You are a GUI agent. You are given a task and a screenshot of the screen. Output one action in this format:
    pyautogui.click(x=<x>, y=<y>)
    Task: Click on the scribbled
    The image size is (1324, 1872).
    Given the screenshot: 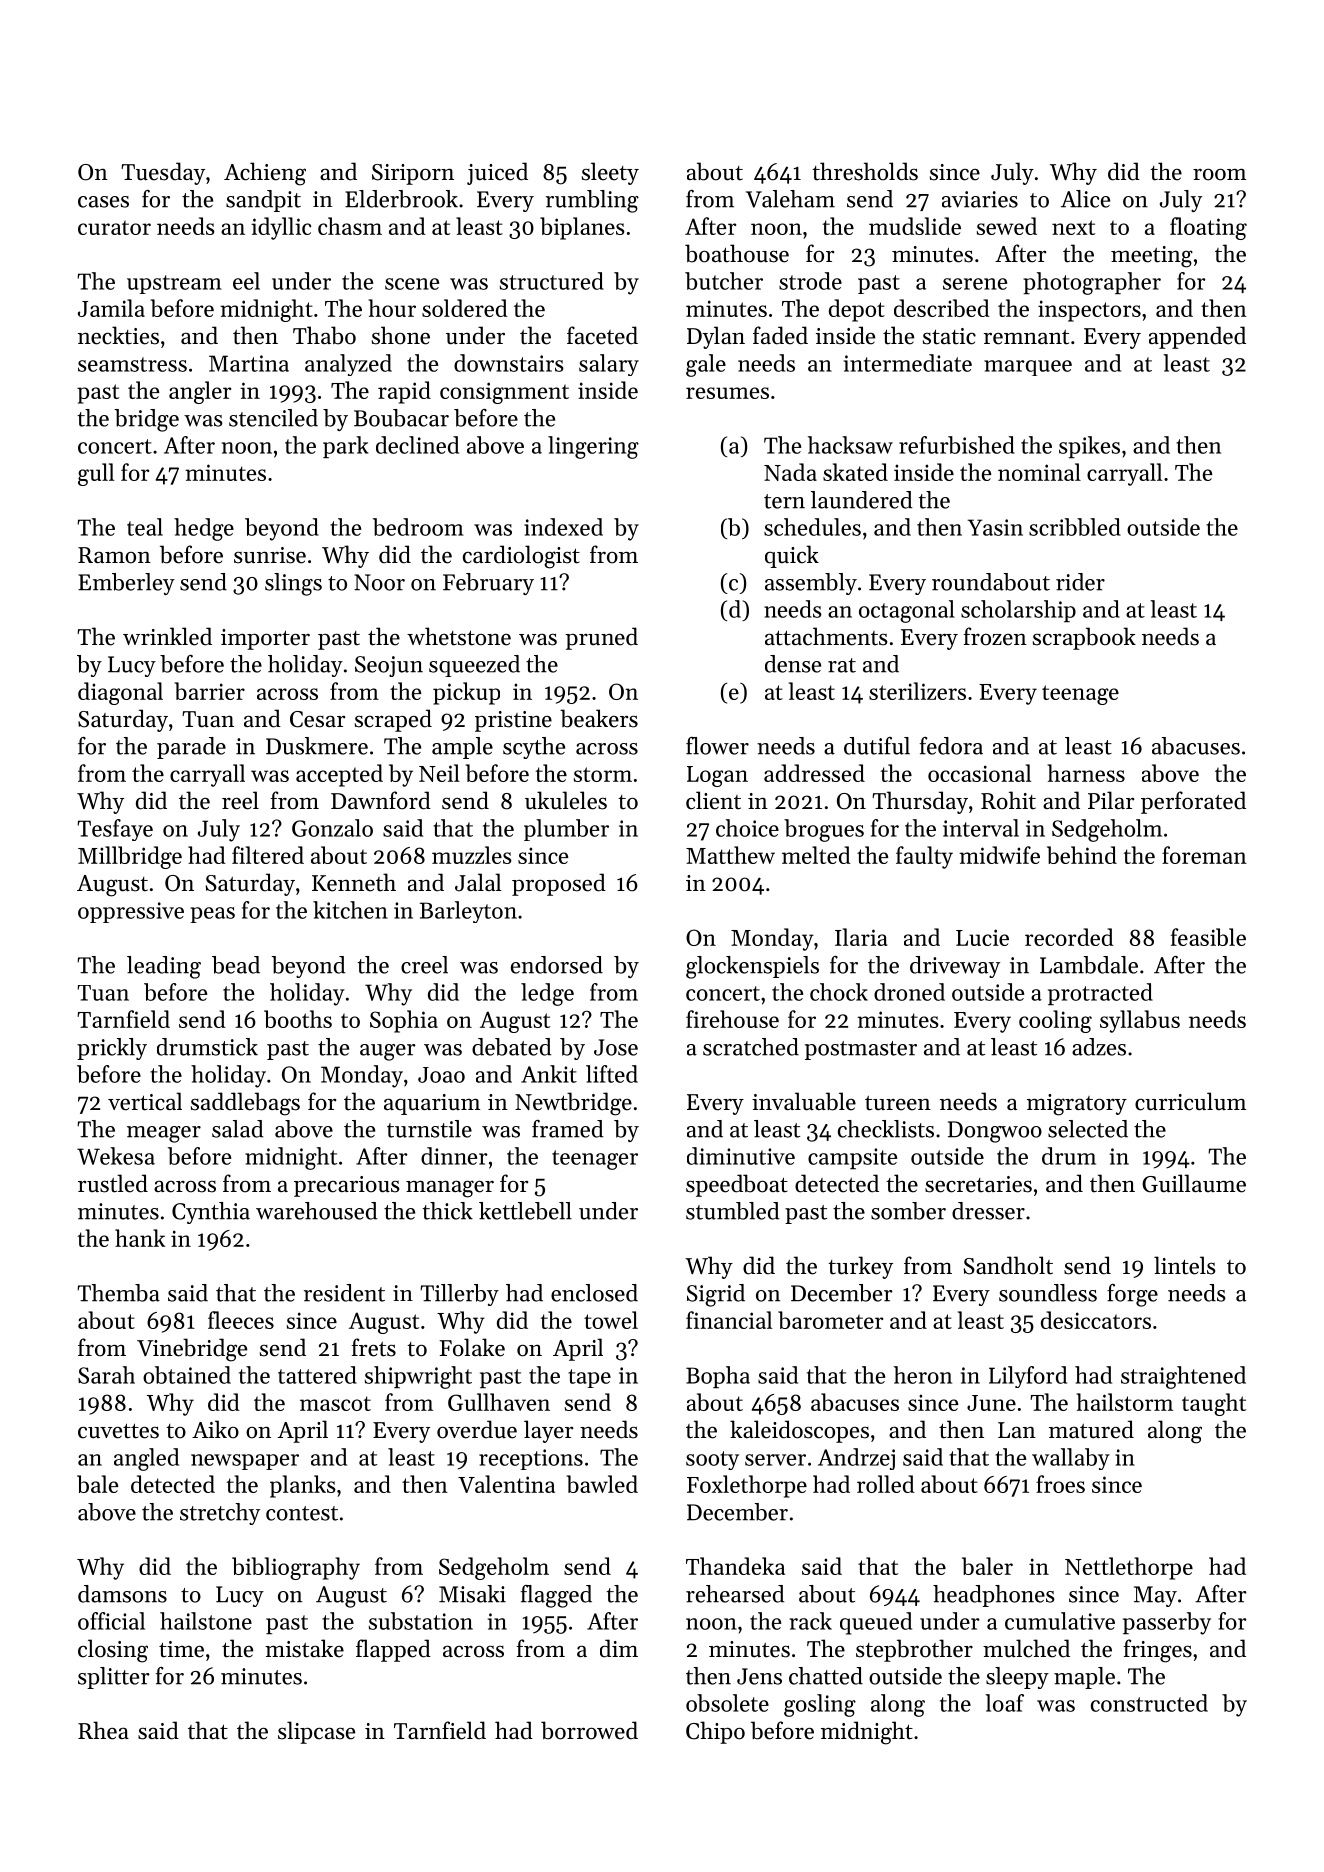 What is the action you would take?
    pyautogui.click(x=1075, y=527)
